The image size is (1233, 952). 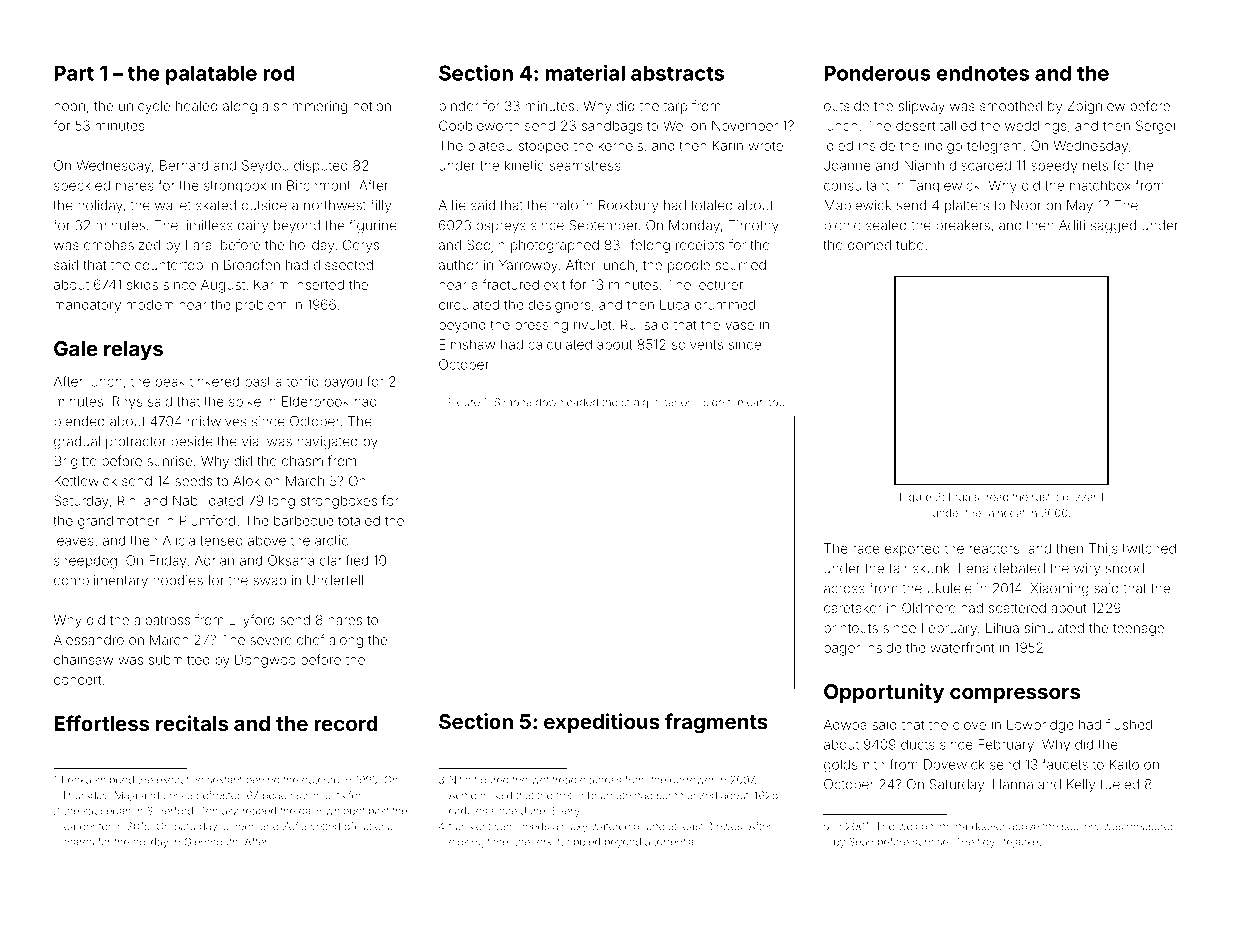 What do you see at coordinates (1113, 227) in the screenshot?
I see `sagged` at bounding box center [1113, 227].
